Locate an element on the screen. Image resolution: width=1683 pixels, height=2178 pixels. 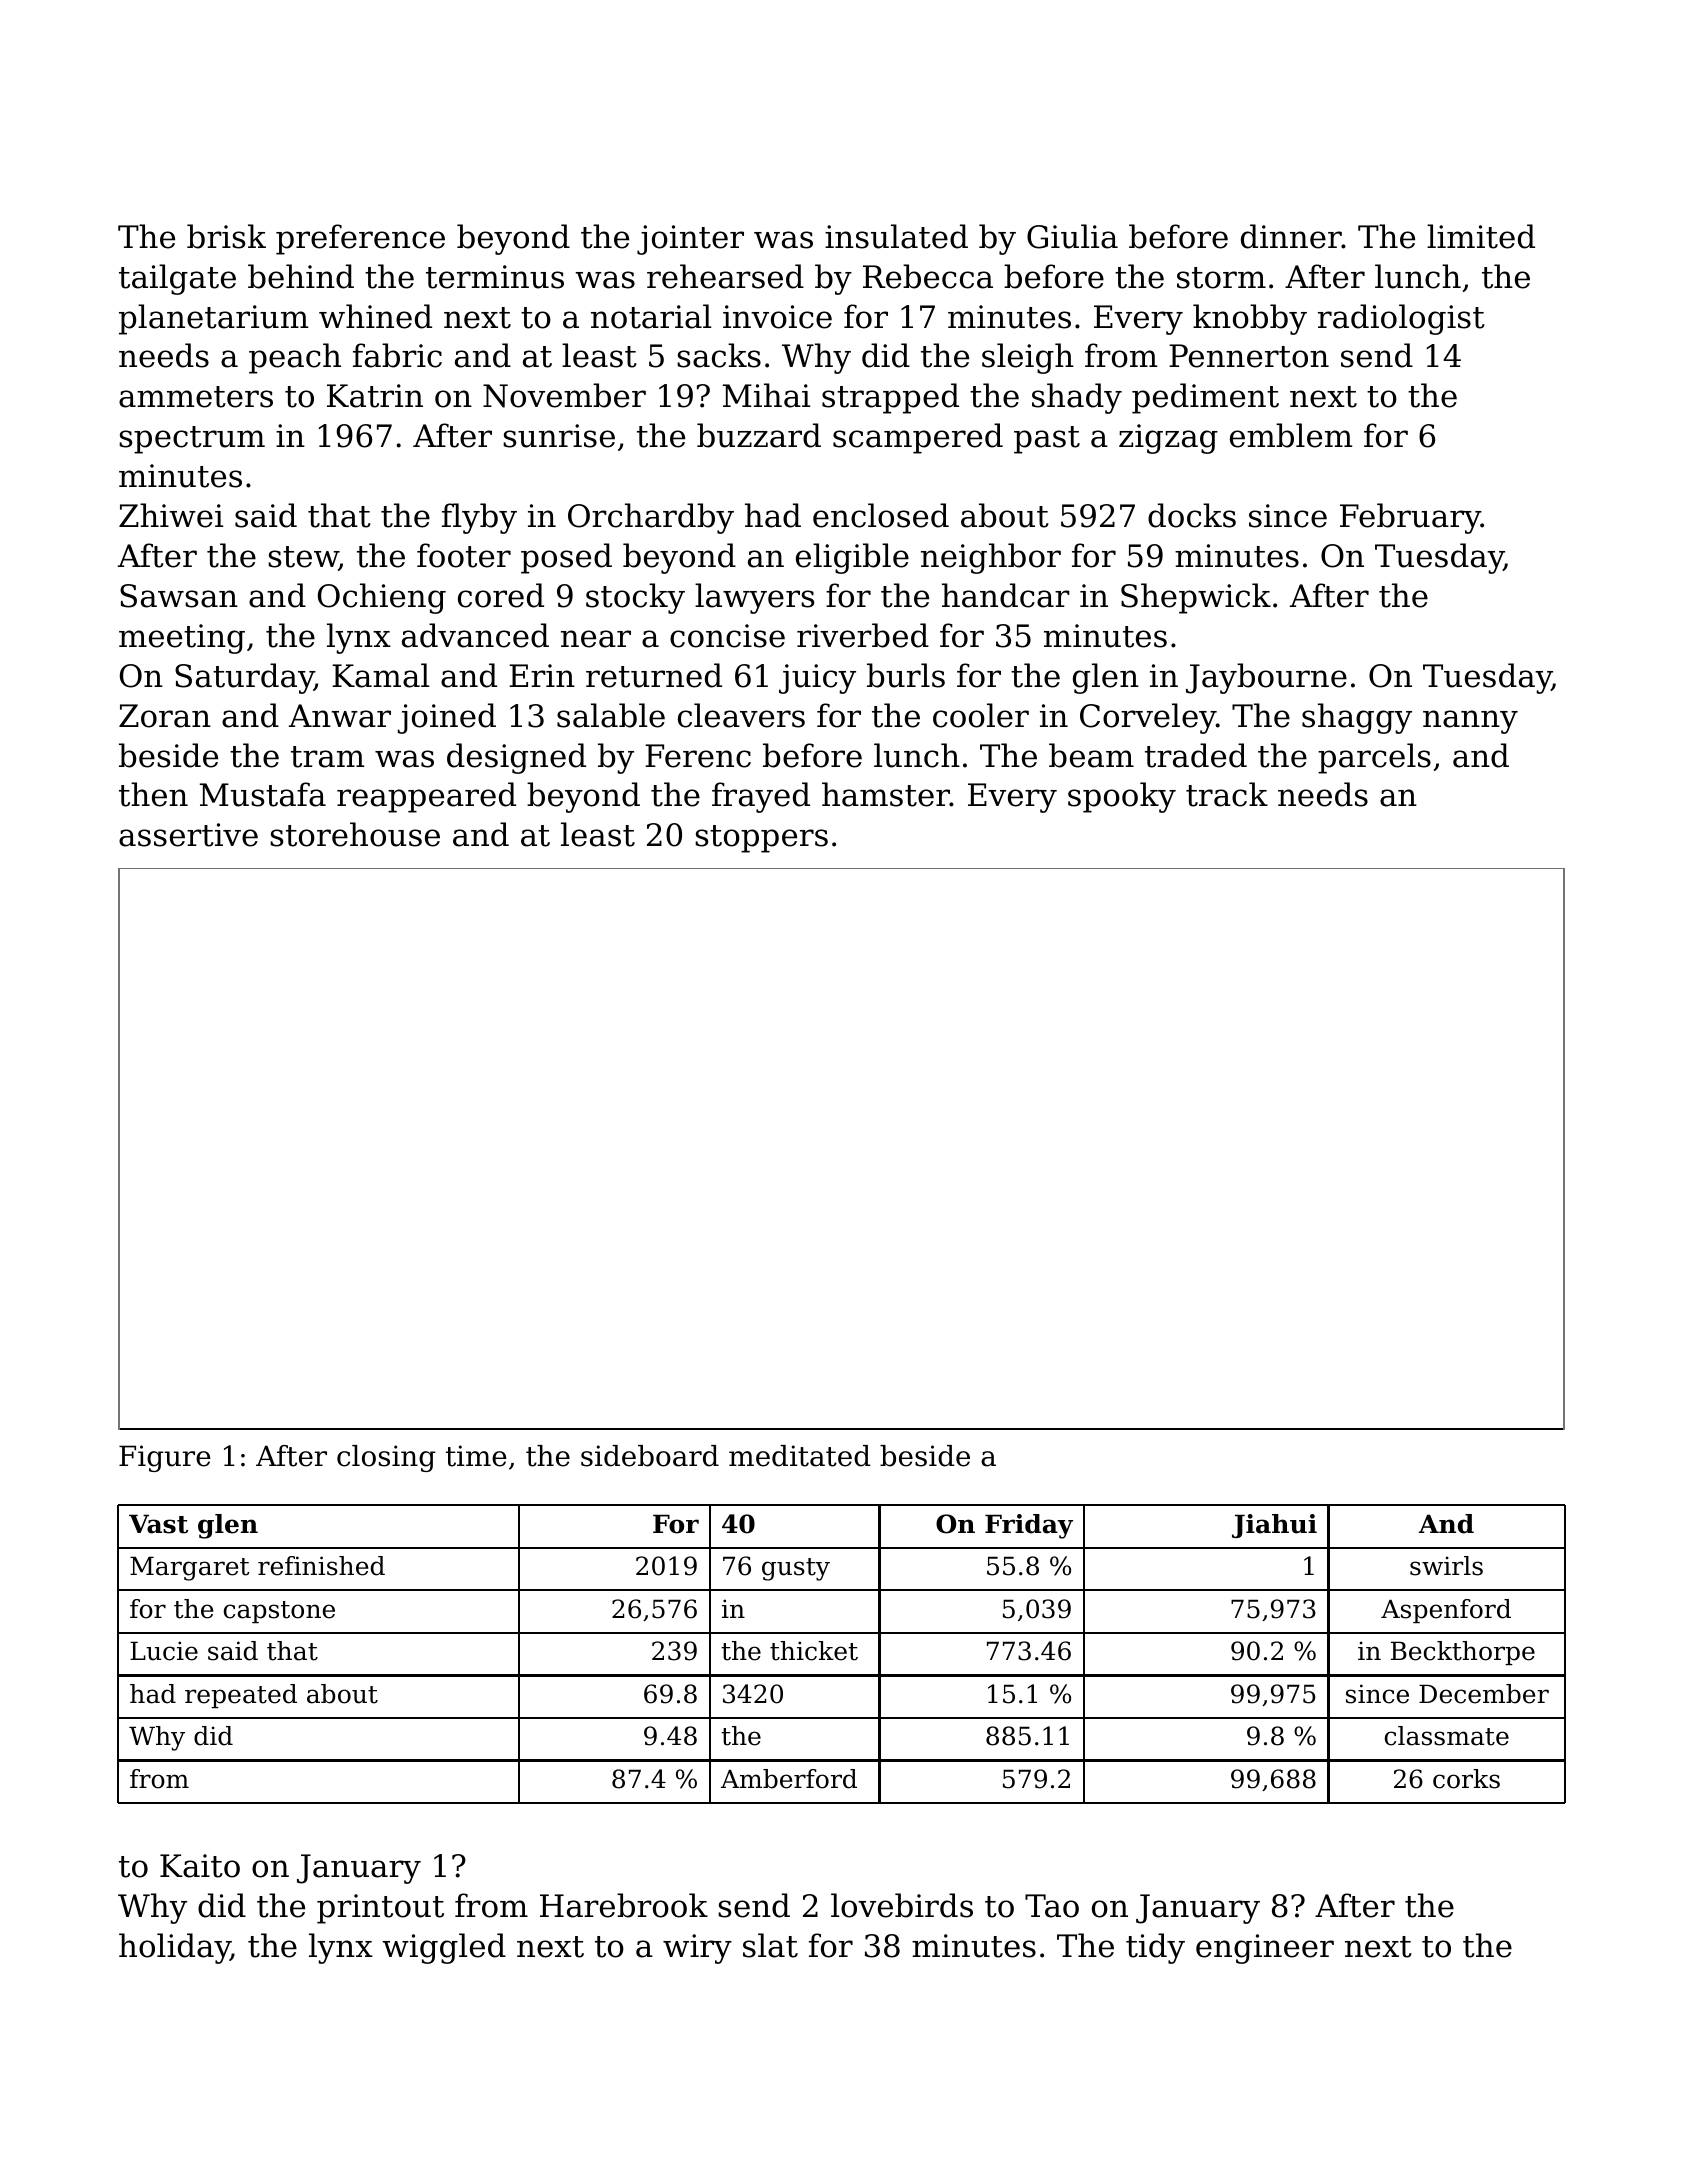
swirls is located at coordinates (1446, 1566).
